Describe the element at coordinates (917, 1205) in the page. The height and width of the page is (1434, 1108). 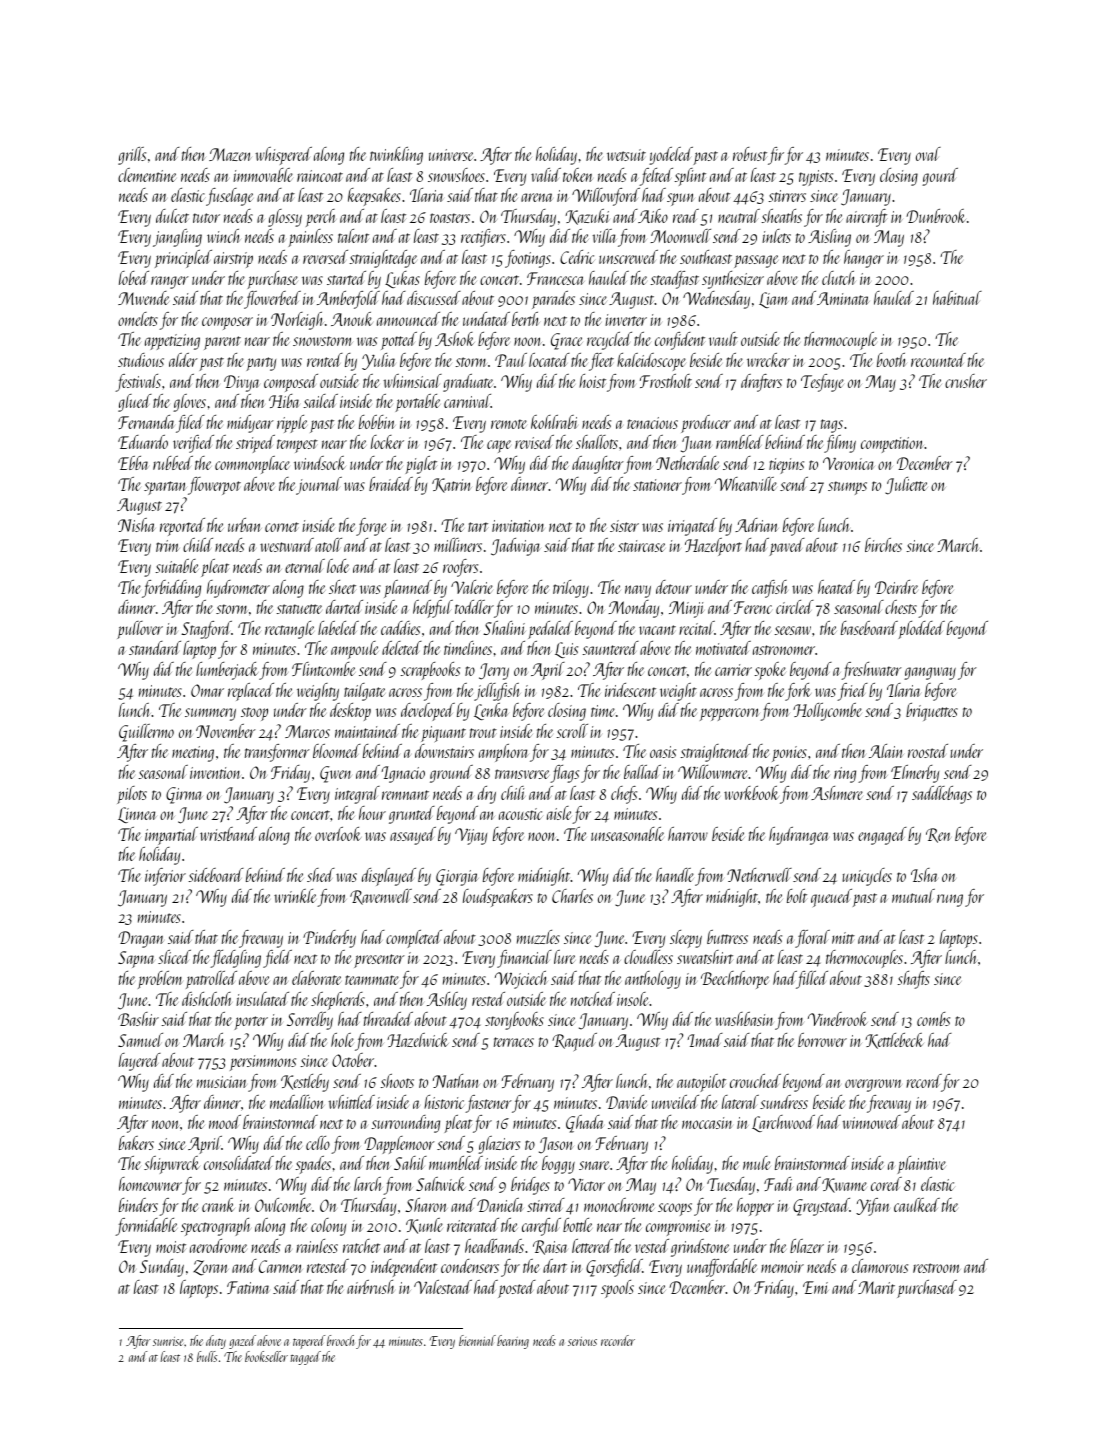
I see `caulked` at that location.
